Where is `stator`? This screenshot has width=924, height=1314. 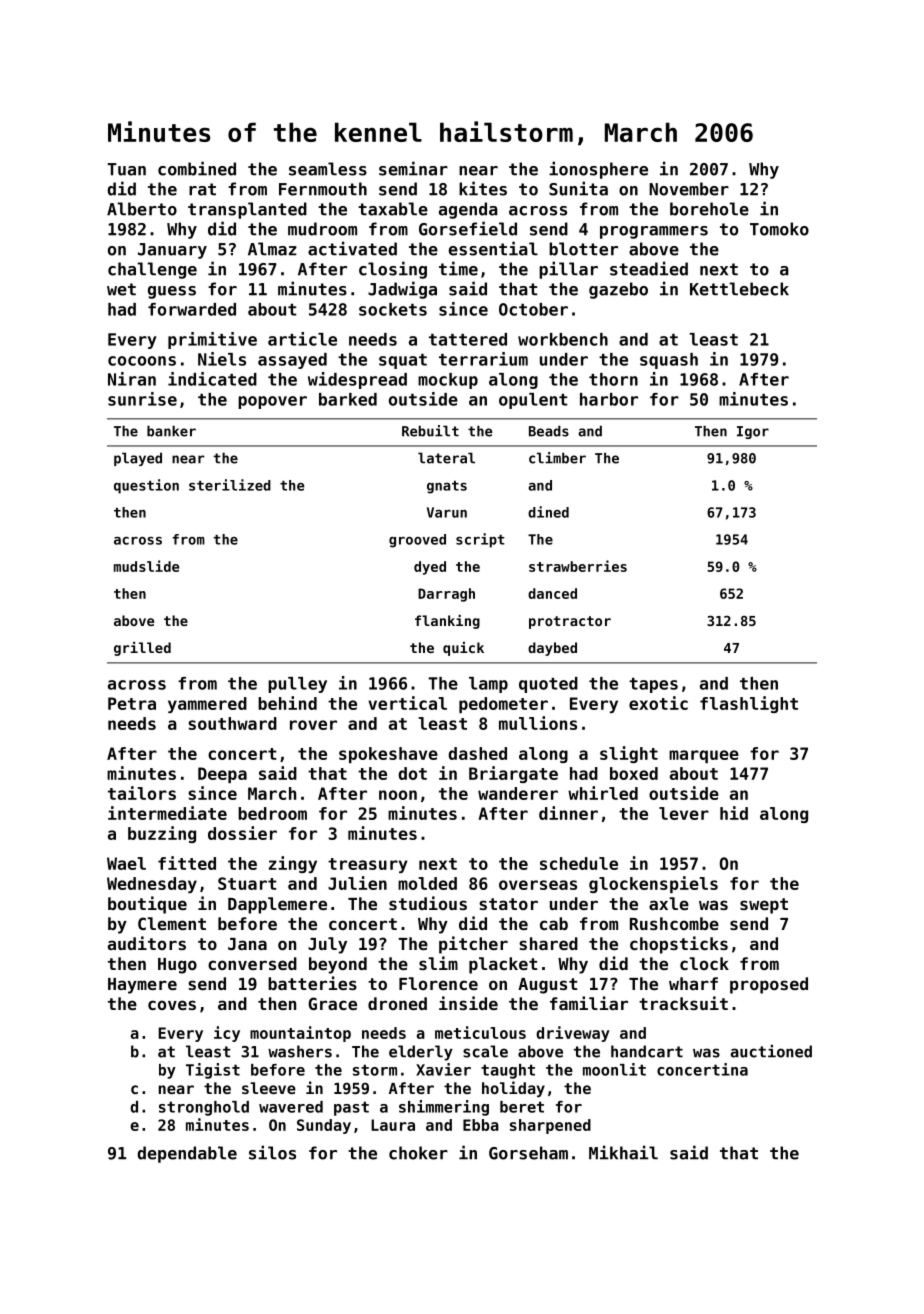 stator is located at coordinates (508, 904).
